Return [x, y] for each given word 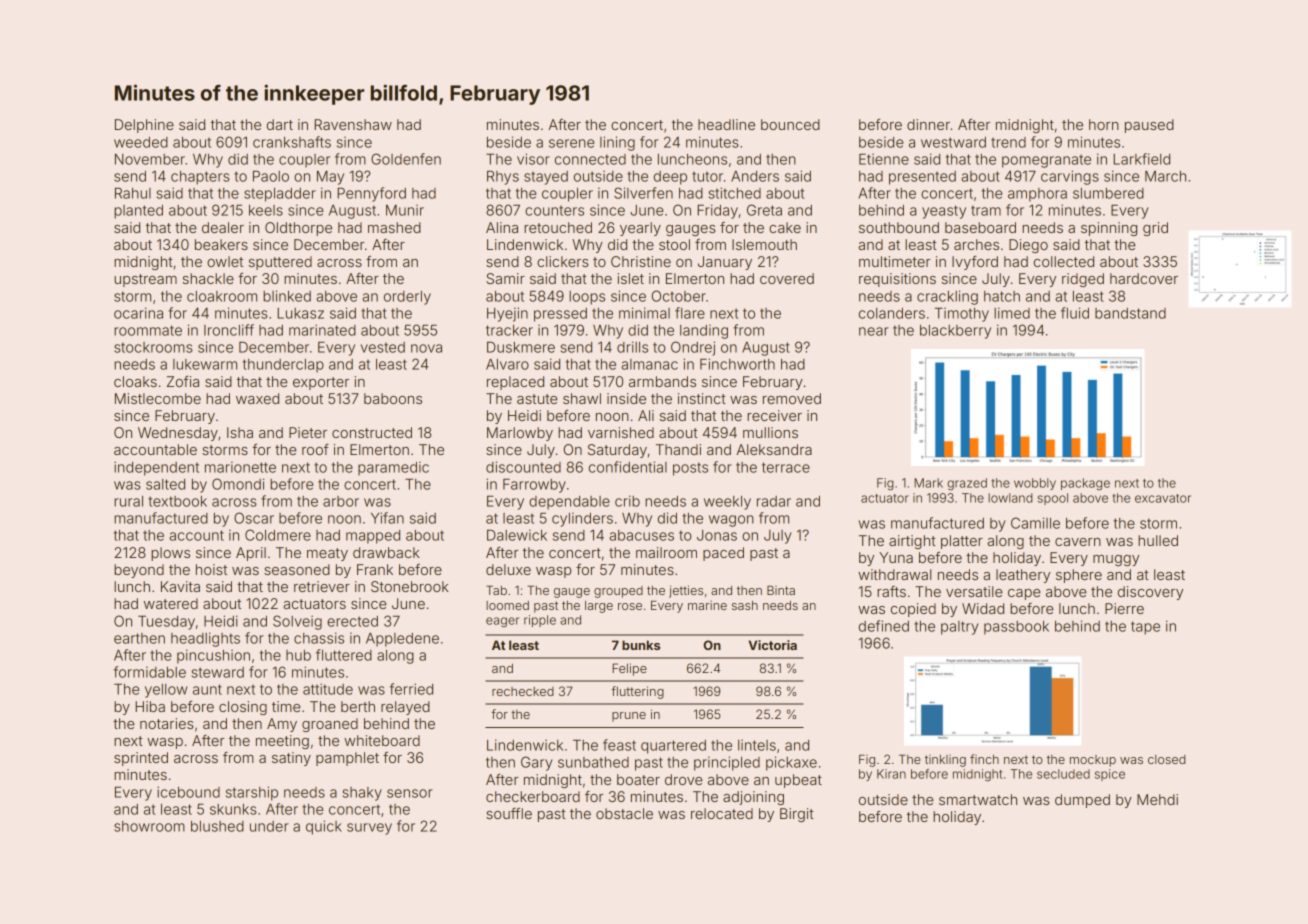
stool [674, 244]
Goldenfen [406, 159]
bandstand [1130, 313]
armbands [662, 381]
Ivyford [975, 263]
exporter [321, 383]
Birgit [797, 815]
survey [369, 829]
